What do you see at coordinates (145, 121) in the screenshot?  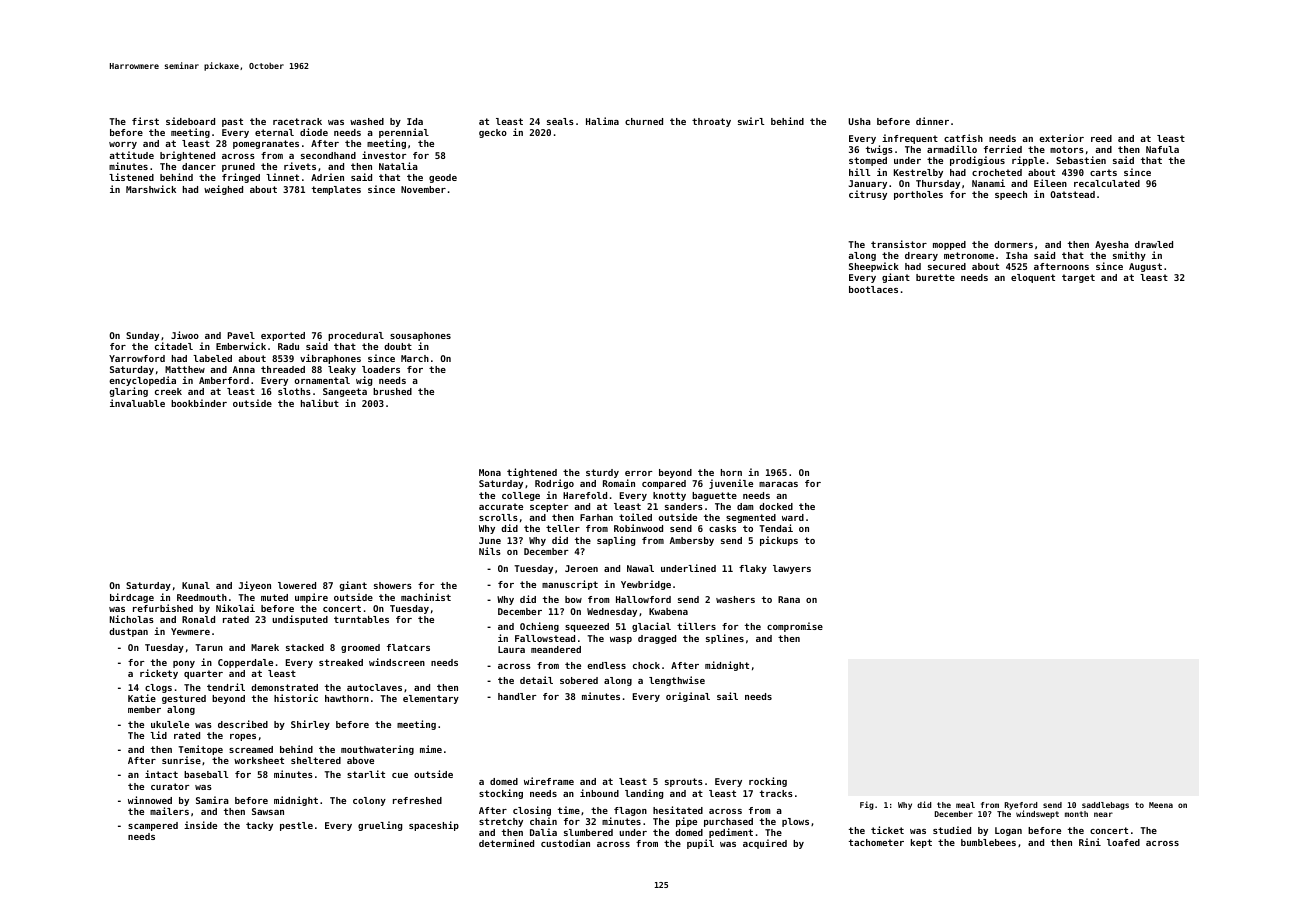 I see `first` at bounding box center [145, 121].
